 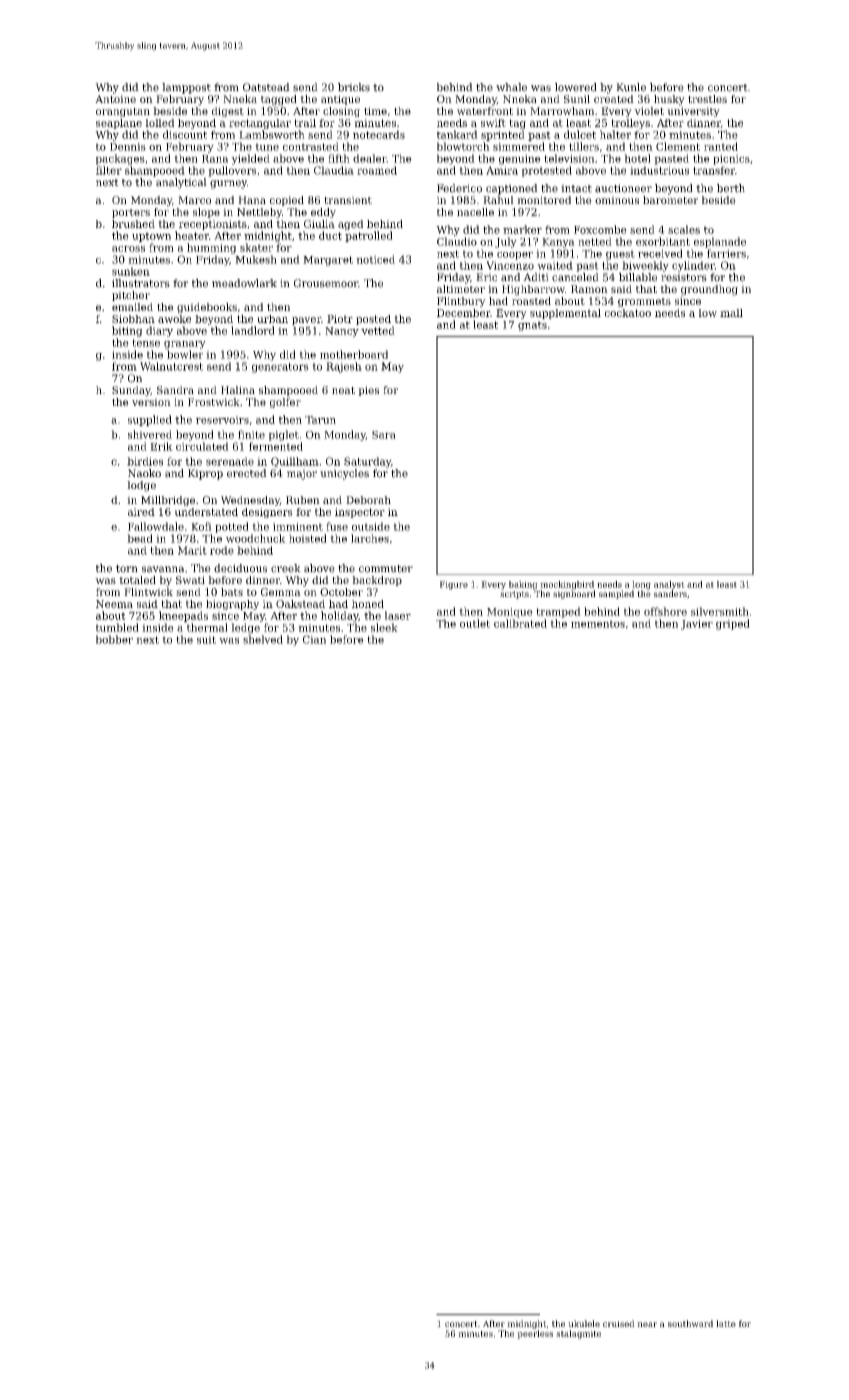 What do you see at coordinates (726, 1323) in the image?
I see `latte` at bounding box center [726, 1323].
